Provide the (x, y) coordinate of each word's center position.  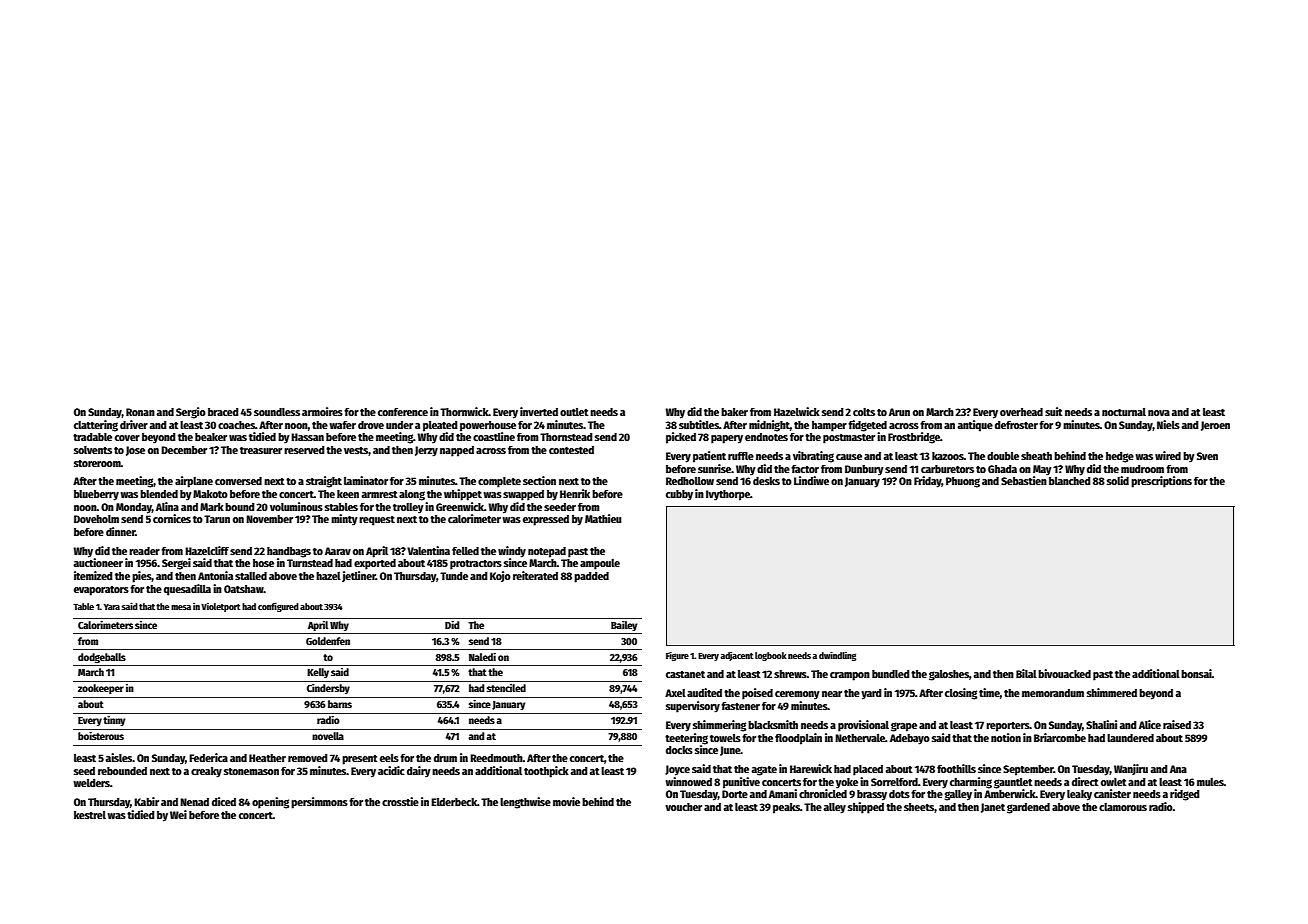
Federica (208, 757)
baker (734, 412)
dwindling (838, 656)
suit (1054, 411)
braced (223, 412)
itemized (93, 575)
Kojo (500, 576)
